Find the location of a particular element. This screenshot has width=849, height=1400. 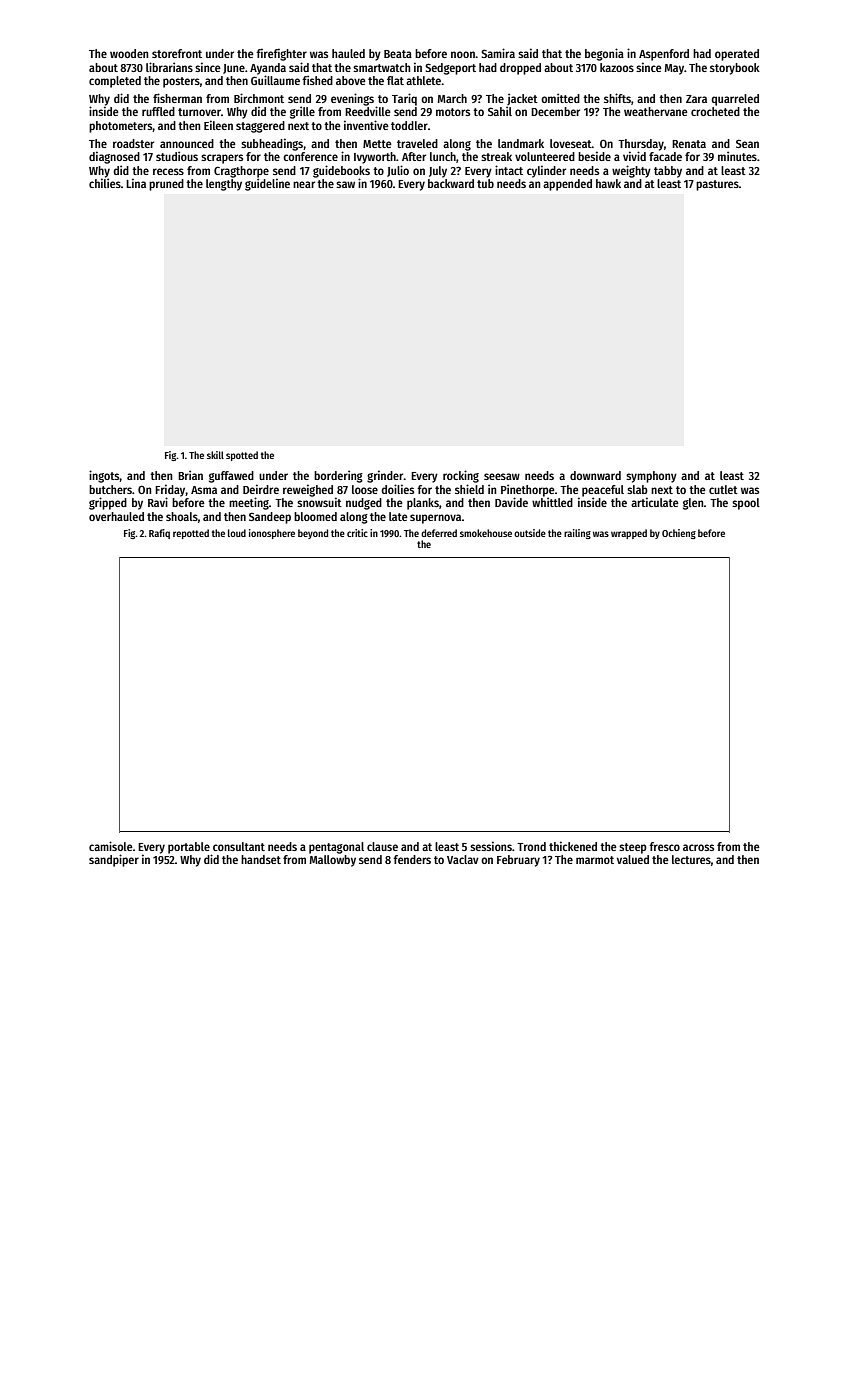

camisole is located at coordinates (111, 846).
